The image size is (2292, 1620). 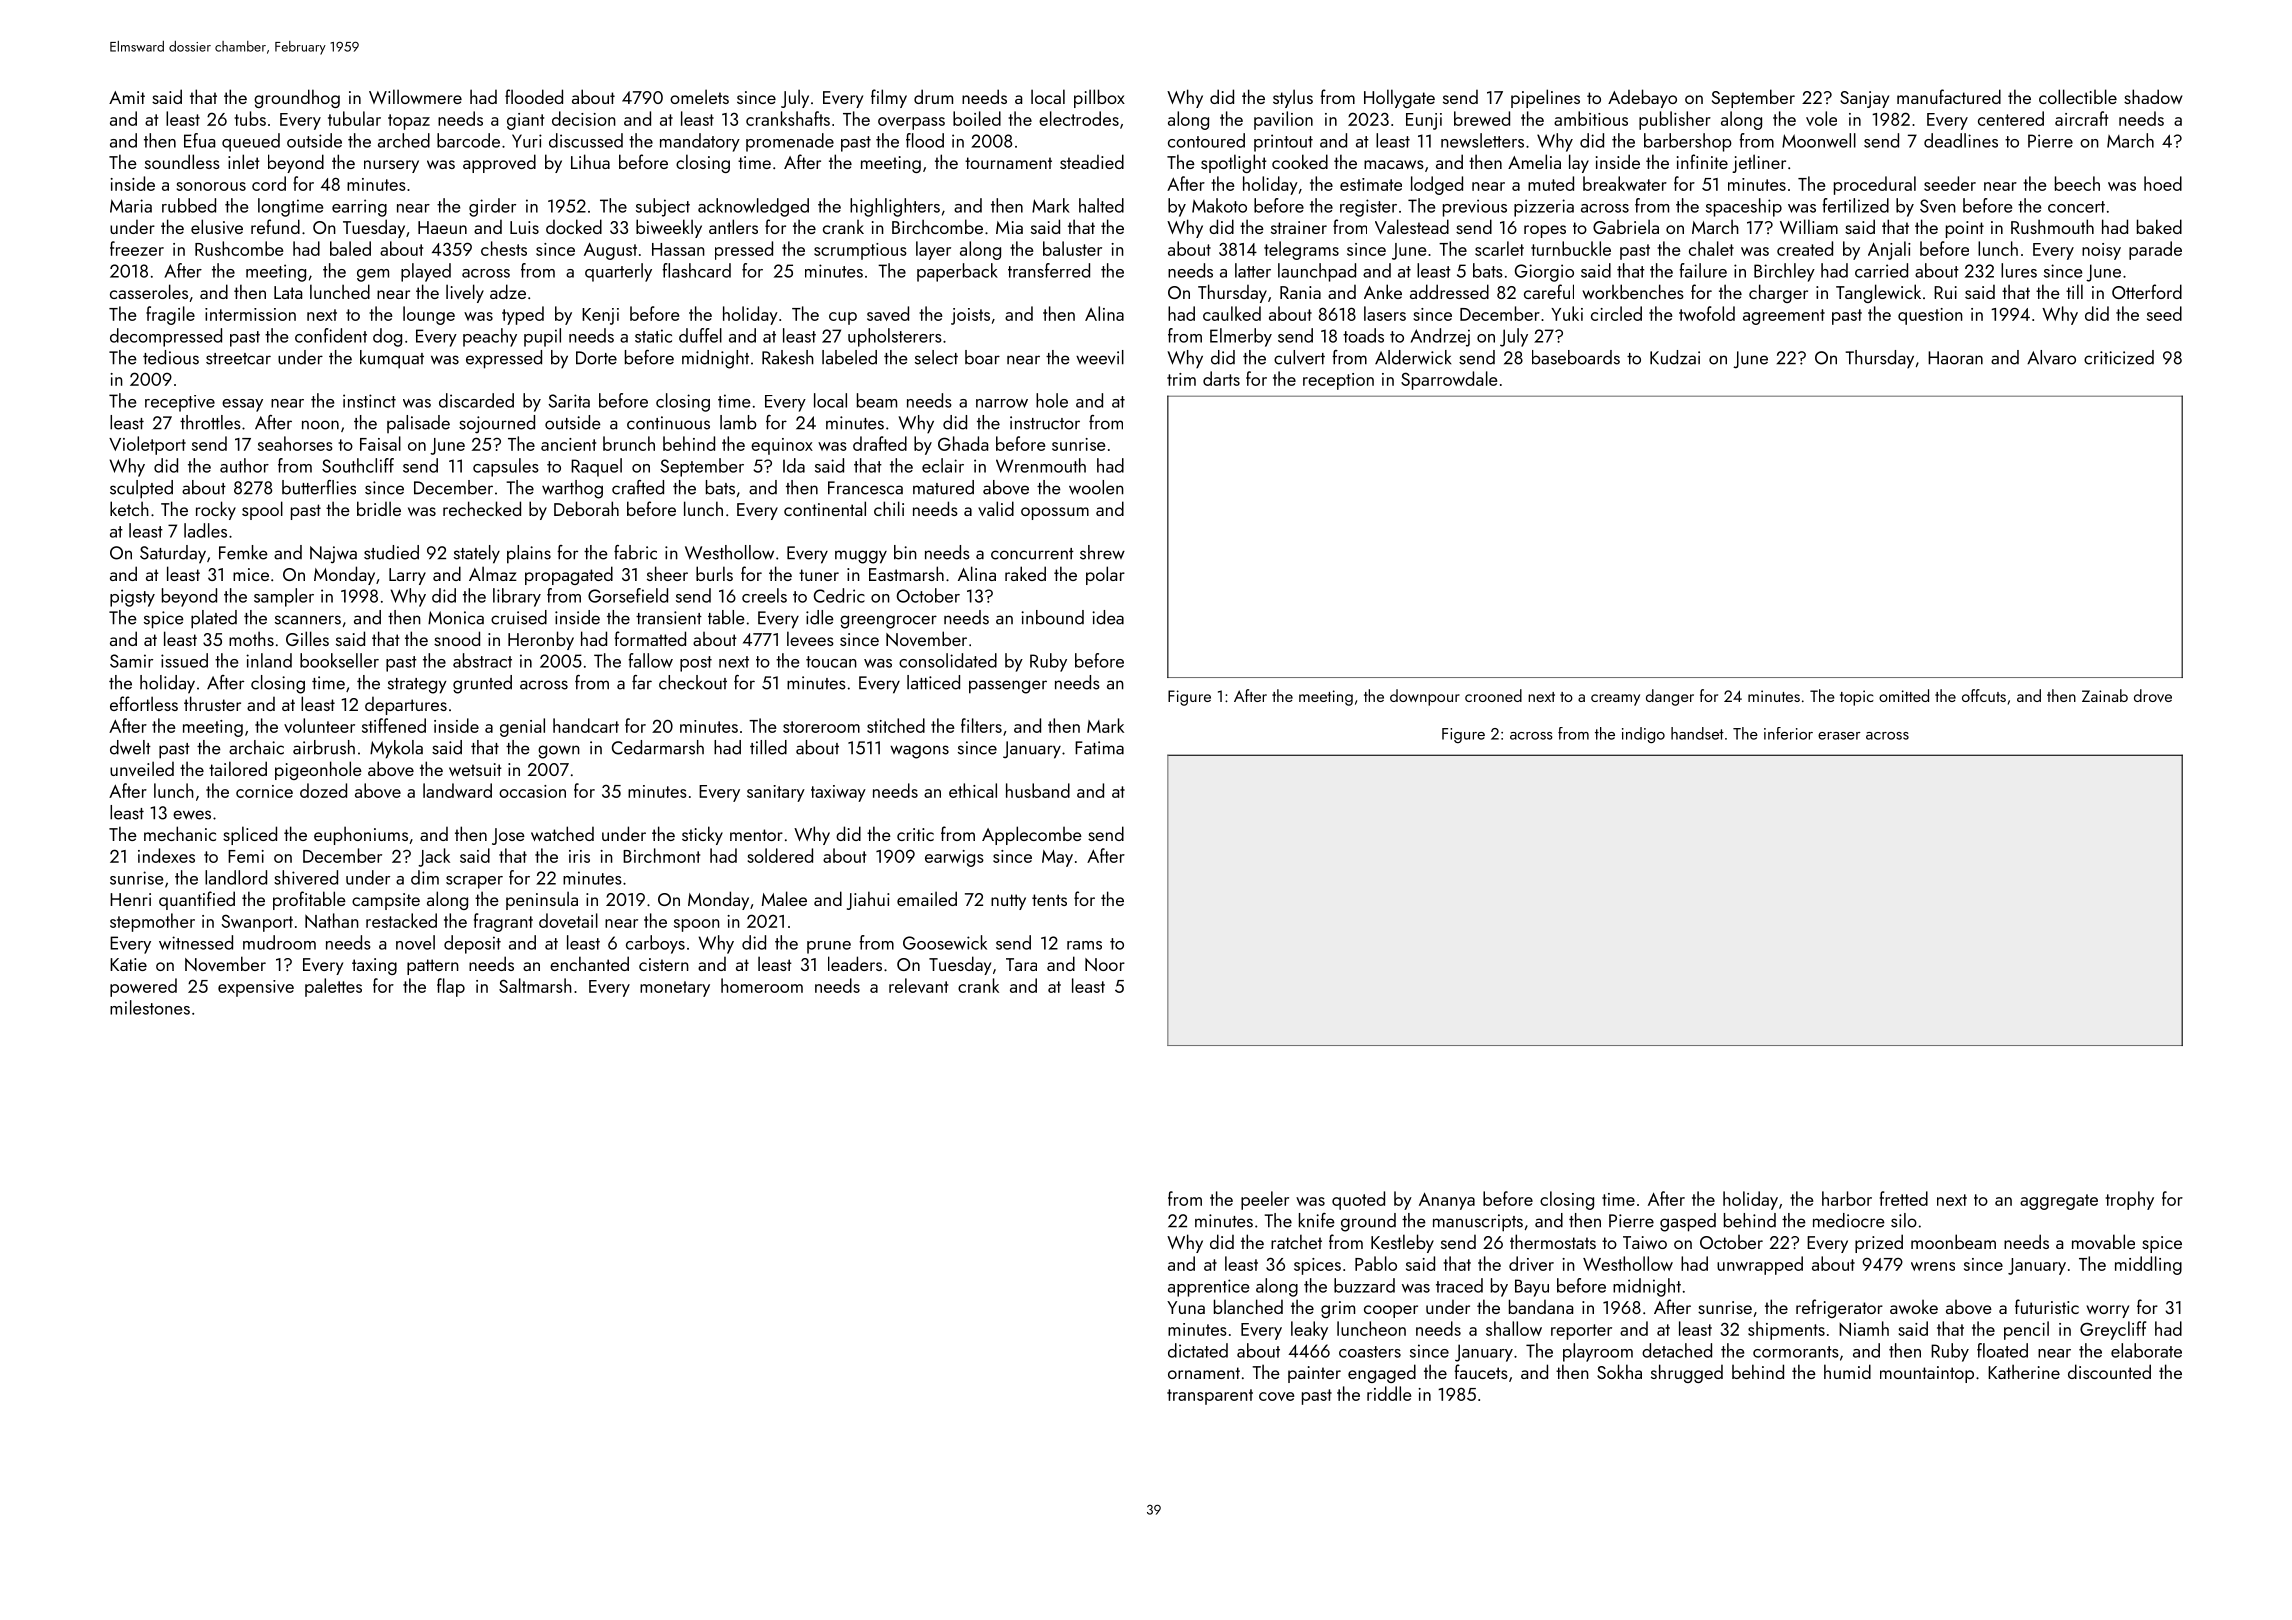 I want to click on Fatima, so click(x=1099, y=748).
